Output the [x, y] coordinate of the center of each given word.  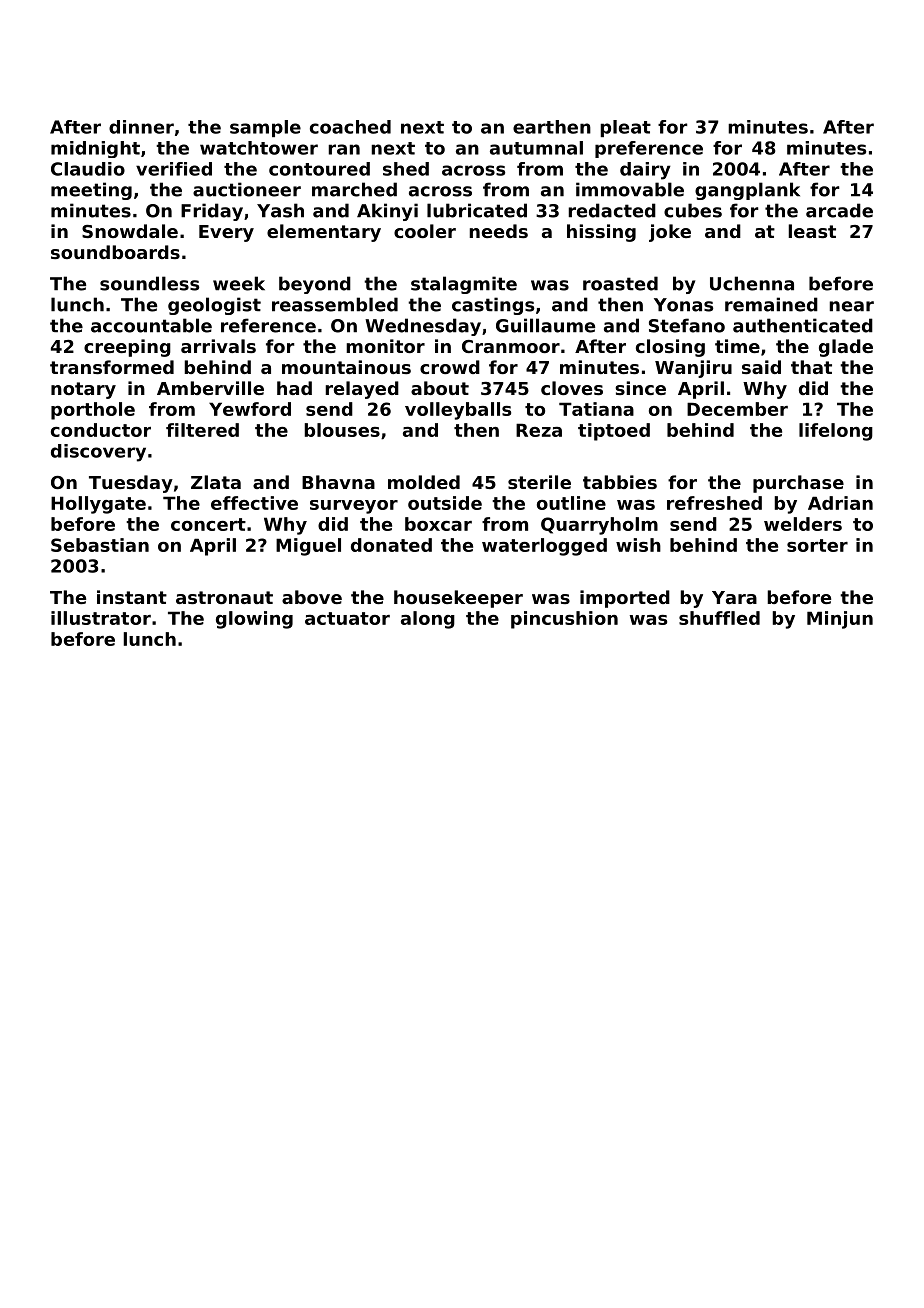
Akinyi [387, 212]
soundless [149, 283]
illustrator [101, 618]
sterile [539, 482]
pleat [625, 128]
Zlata [216, 482]
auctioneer [247, 189]
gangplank [747, 191]
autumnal [536, 148]
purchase [798, 484]
